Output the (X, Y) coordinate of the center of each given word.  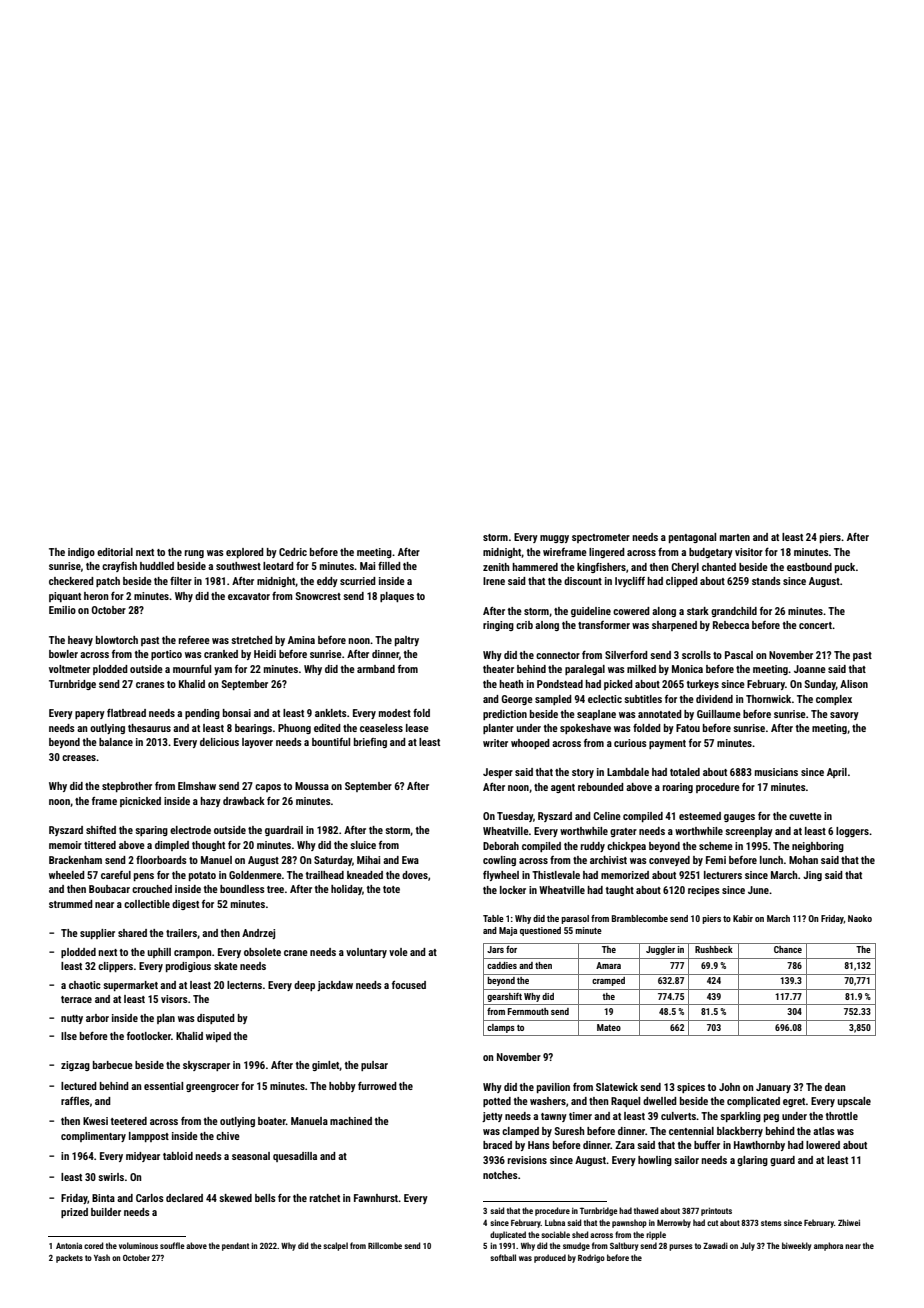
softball (503, 1257)
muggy (554, 539)
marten (735, 537)
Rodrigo (591, 1258)
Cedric (293, 552)
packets (69, 1258)
